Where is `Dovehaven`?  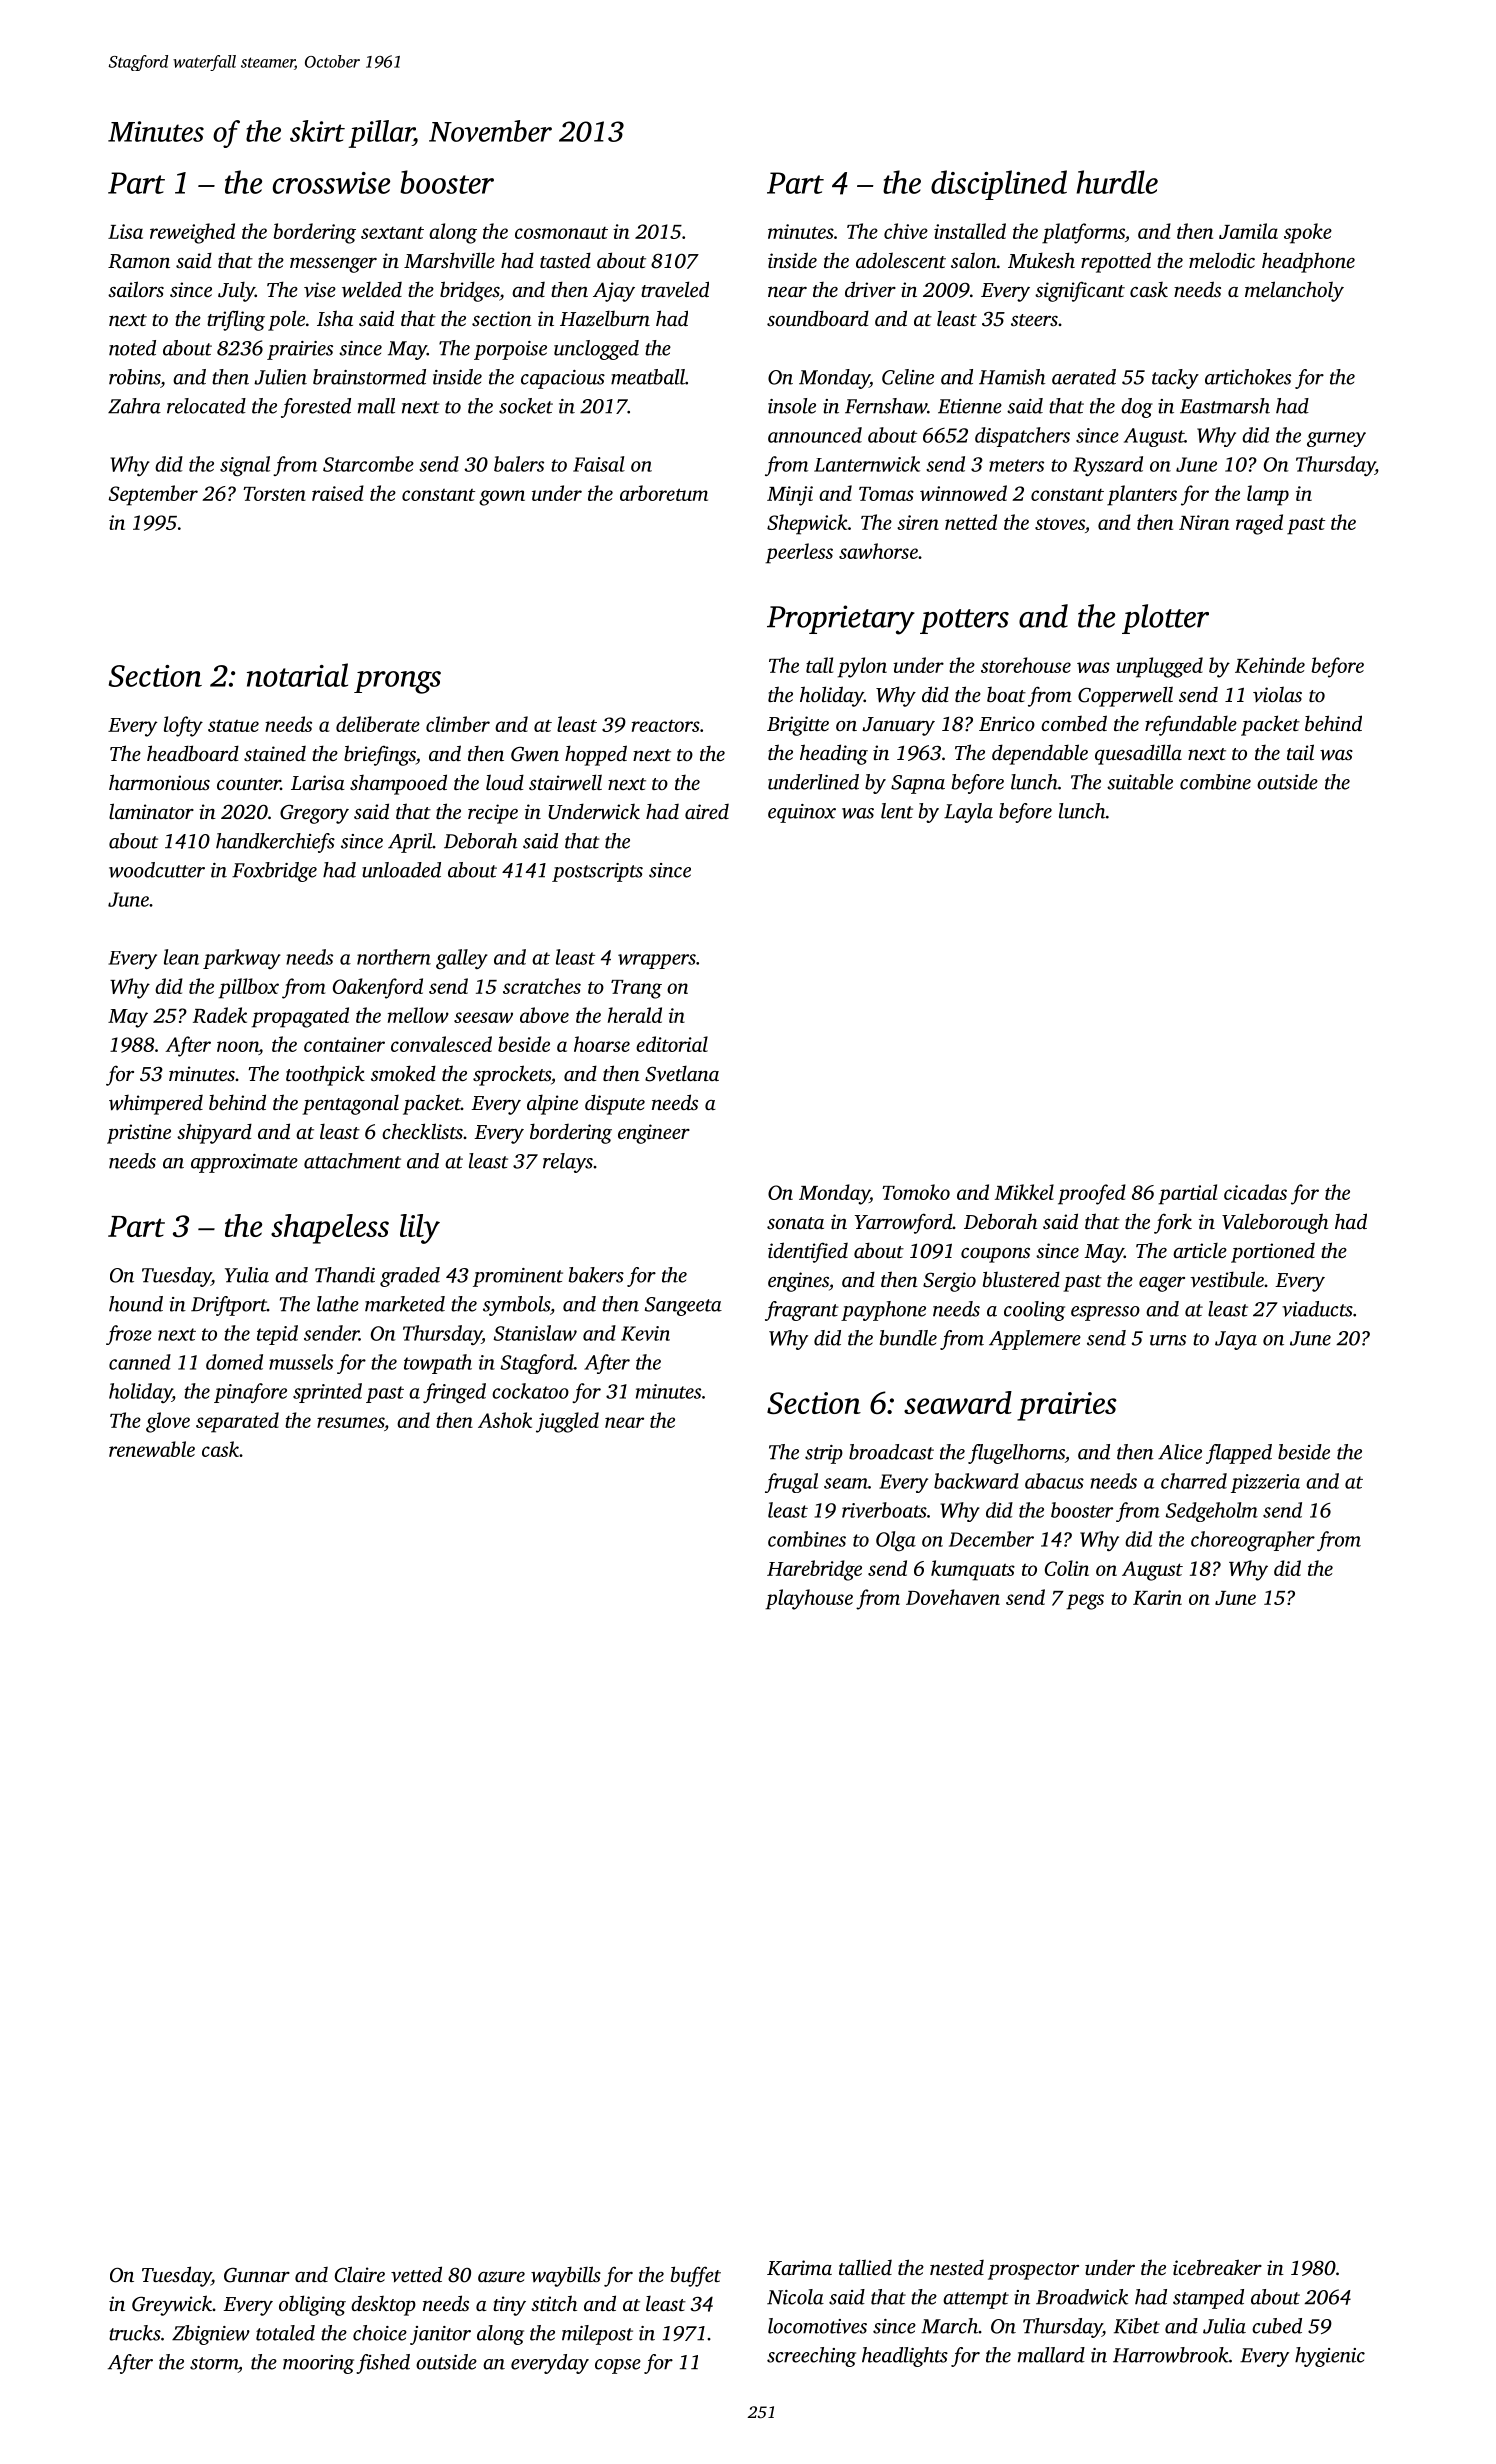 Dovehaven is located at coordinates (953, 1597).
